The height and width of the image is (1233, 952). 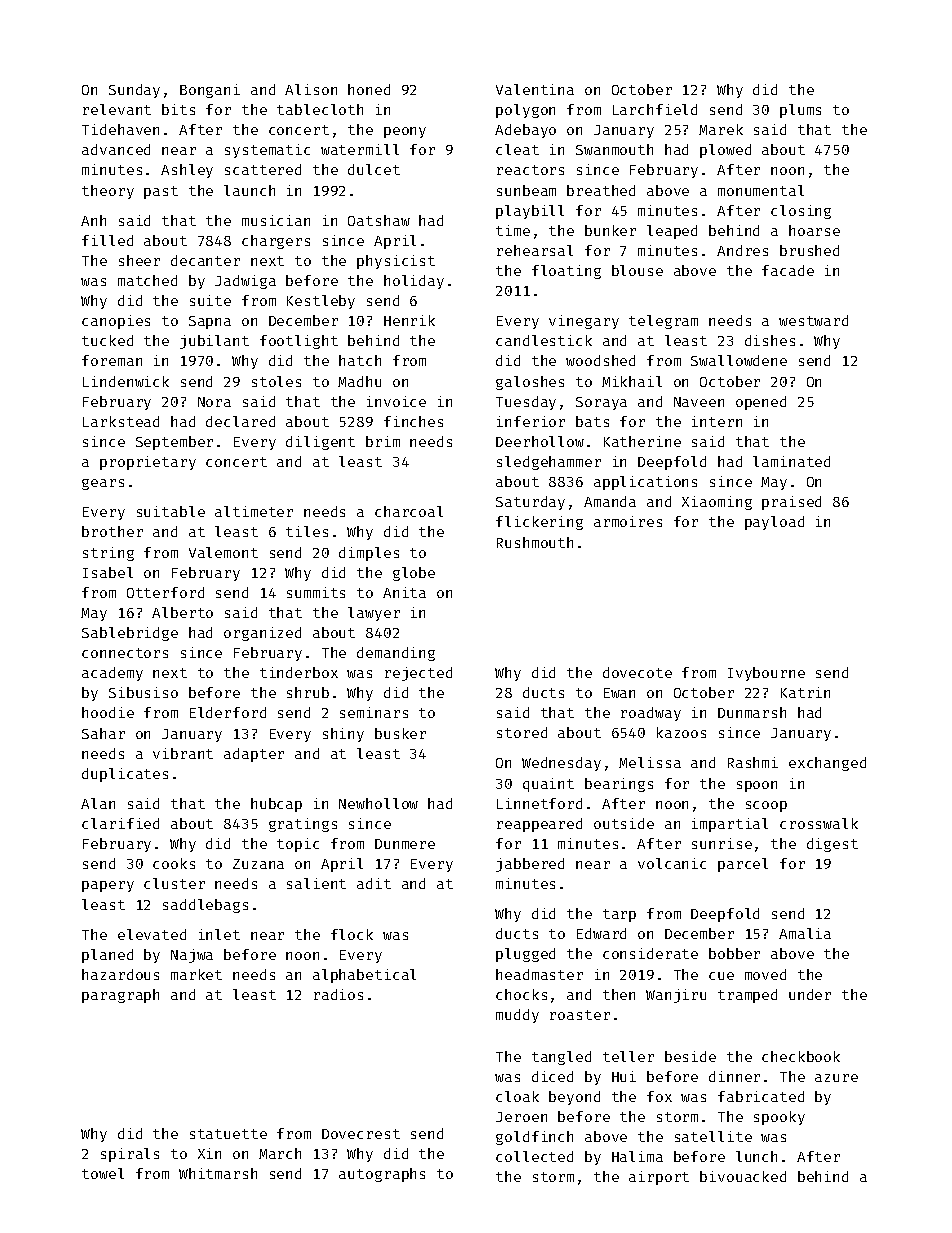 I want to click on statuette, so click(x=228, y=1134).
